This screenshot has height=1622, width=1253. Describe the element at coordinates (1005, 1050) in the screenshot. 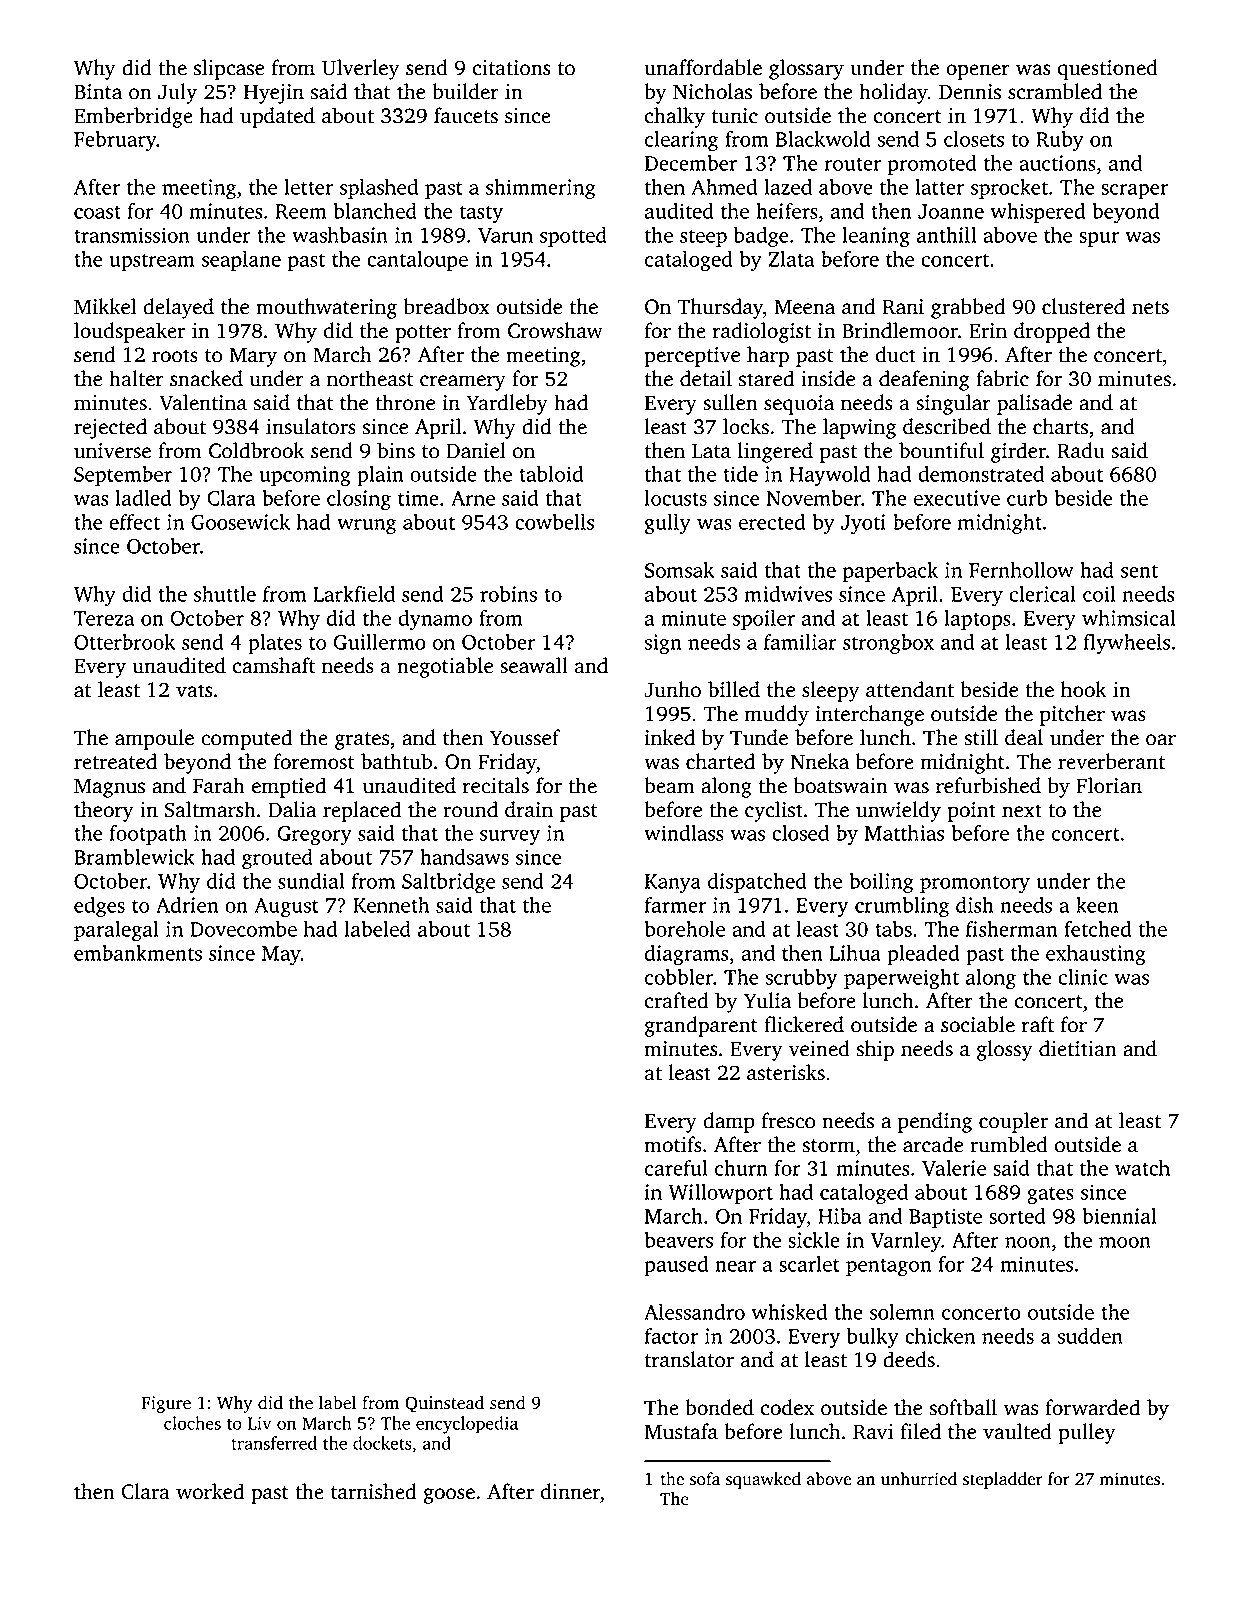

I see `glossy` at that location.
